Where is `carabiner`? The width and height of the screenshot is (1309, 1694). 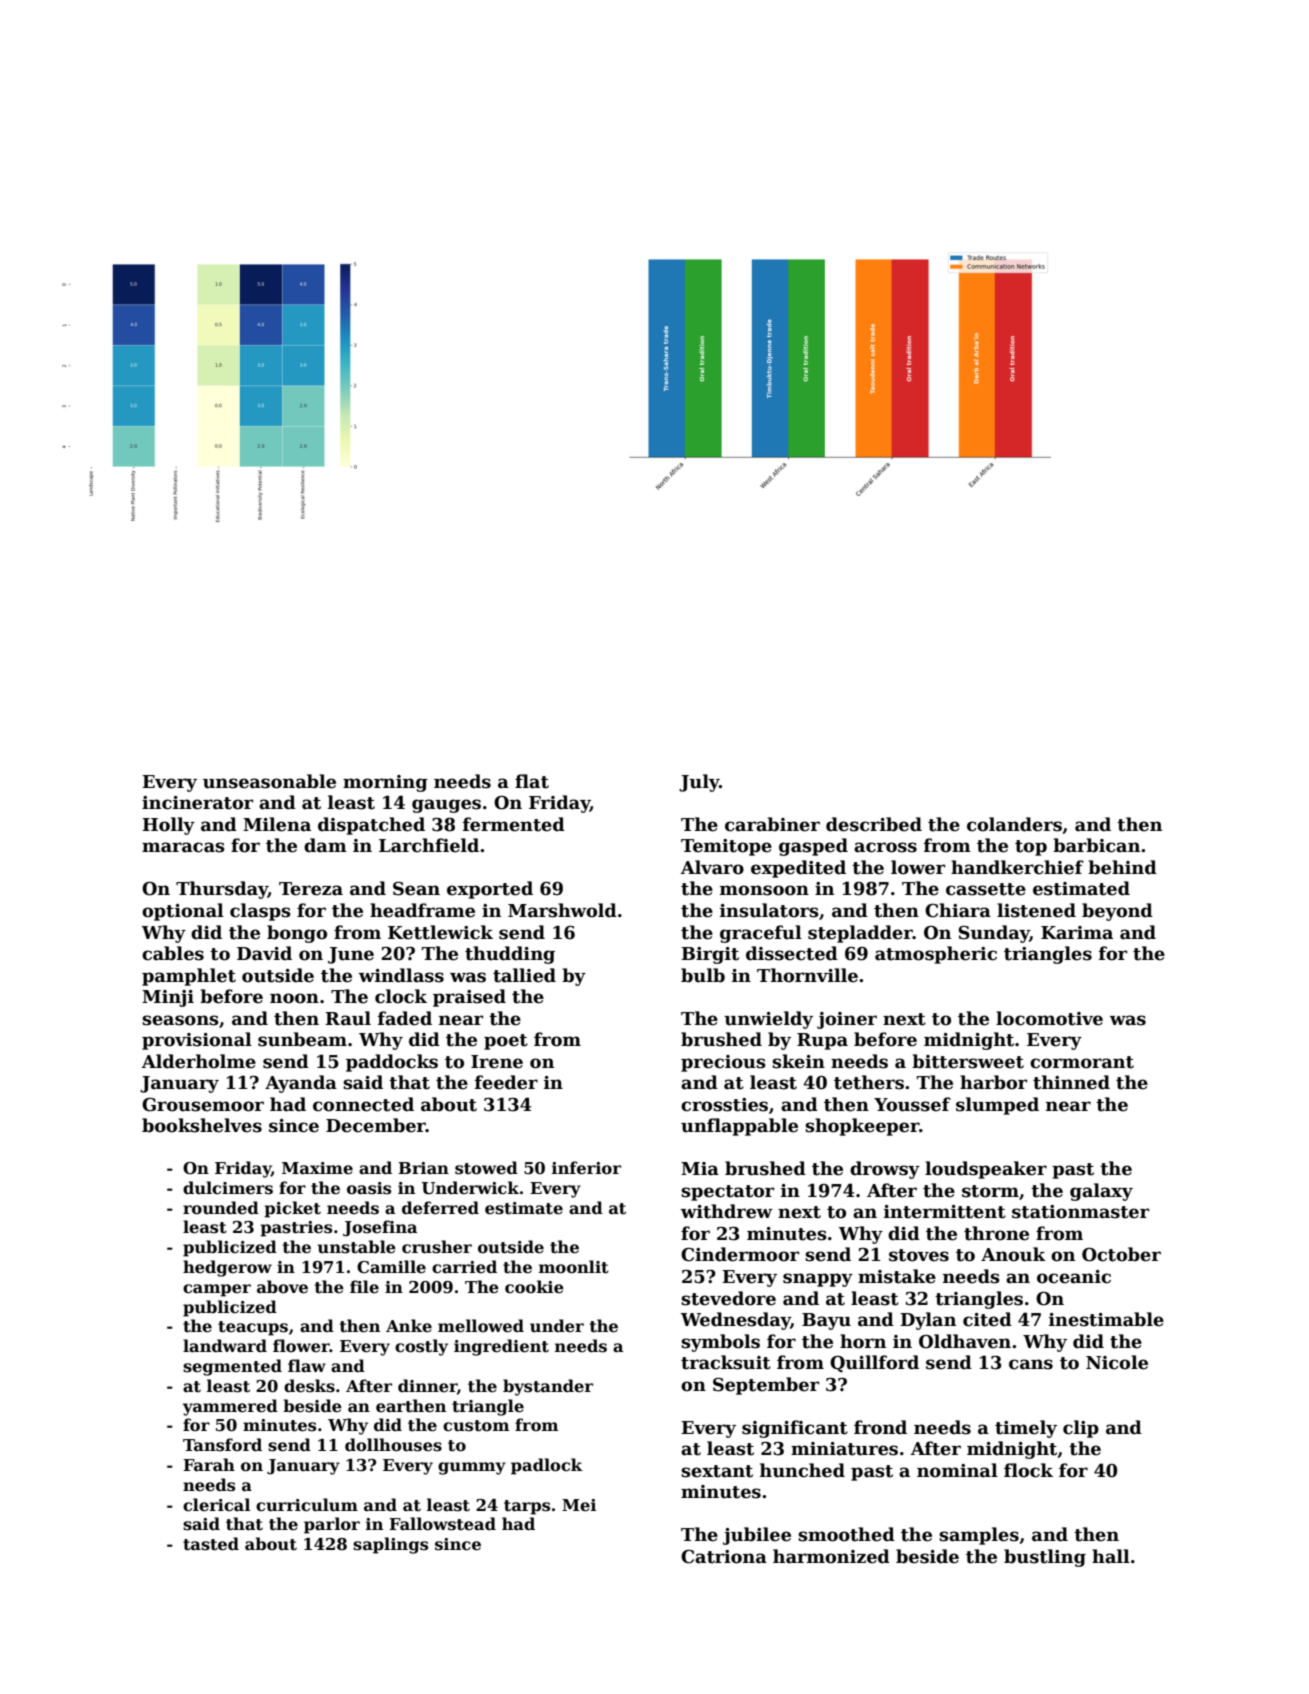
carabiner is located at coordinates (772, 824).
